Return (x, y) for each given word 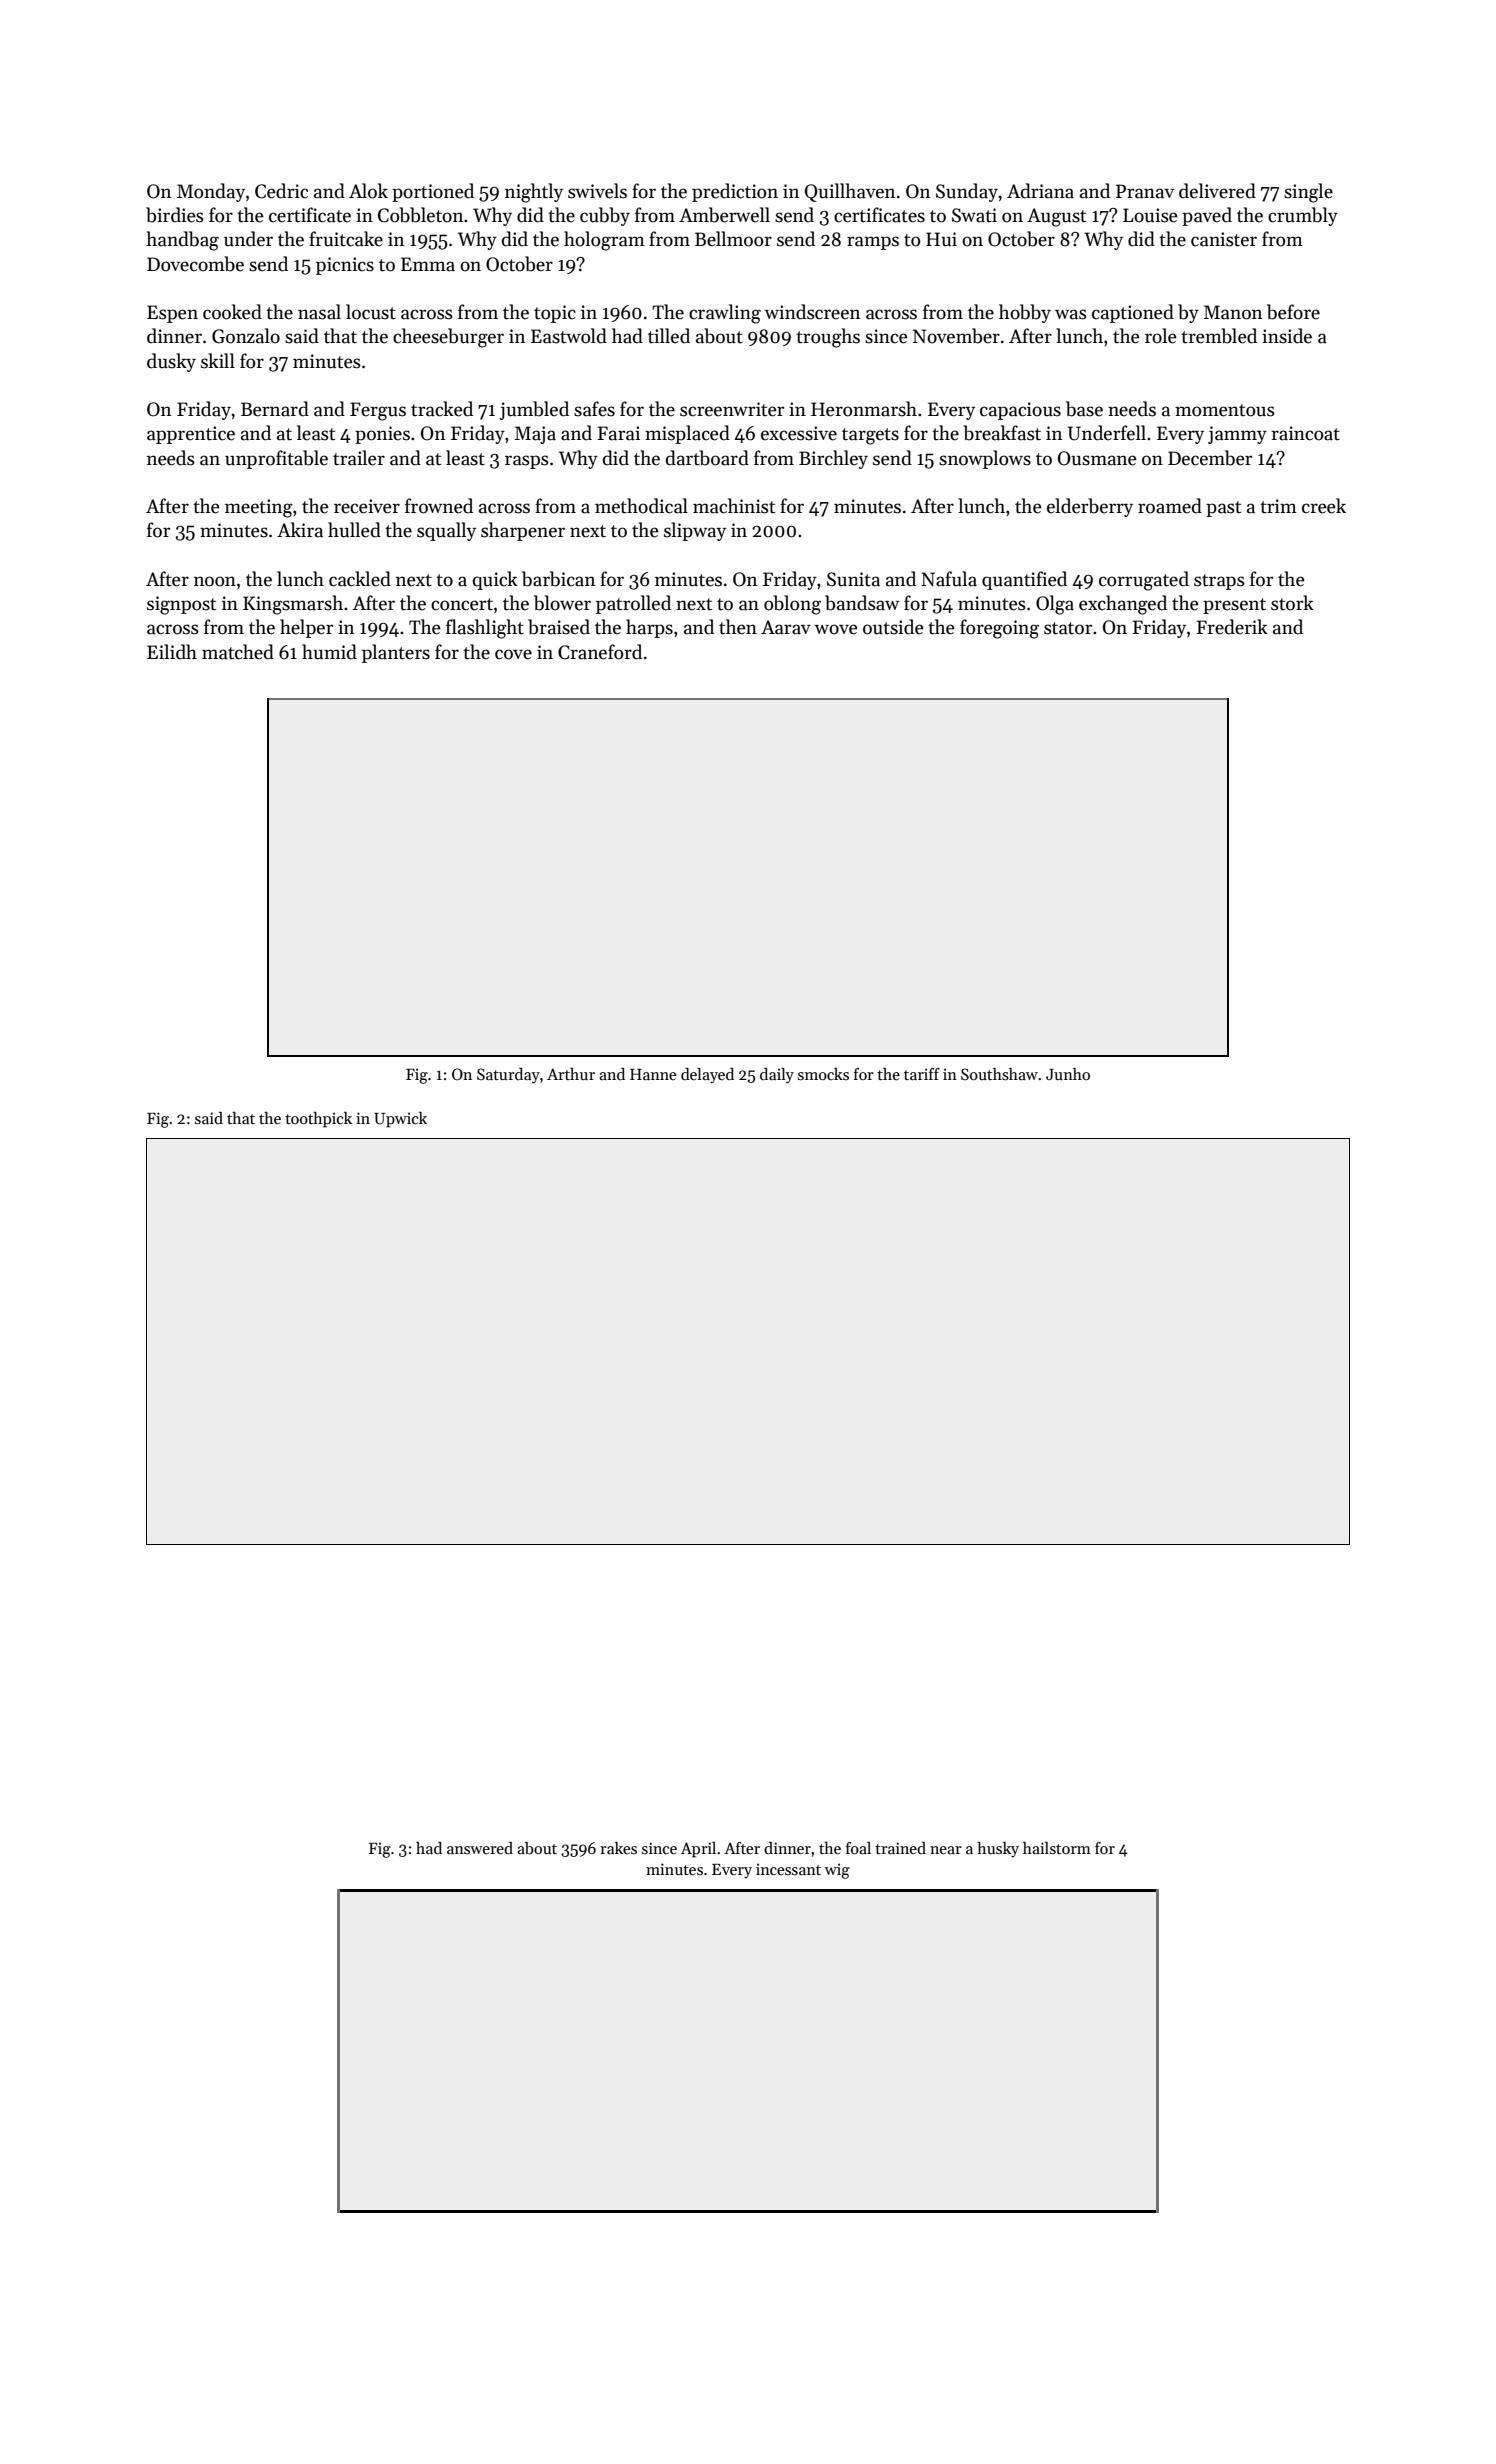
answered (480, 1848)
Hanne (653, 1074)
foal (858, 1848)
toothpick (318, 1120)
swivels (597, 191)
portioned (433, 192)
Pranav (1145, 191)
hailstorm (1057, 1848)
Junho (1068, 1074)
